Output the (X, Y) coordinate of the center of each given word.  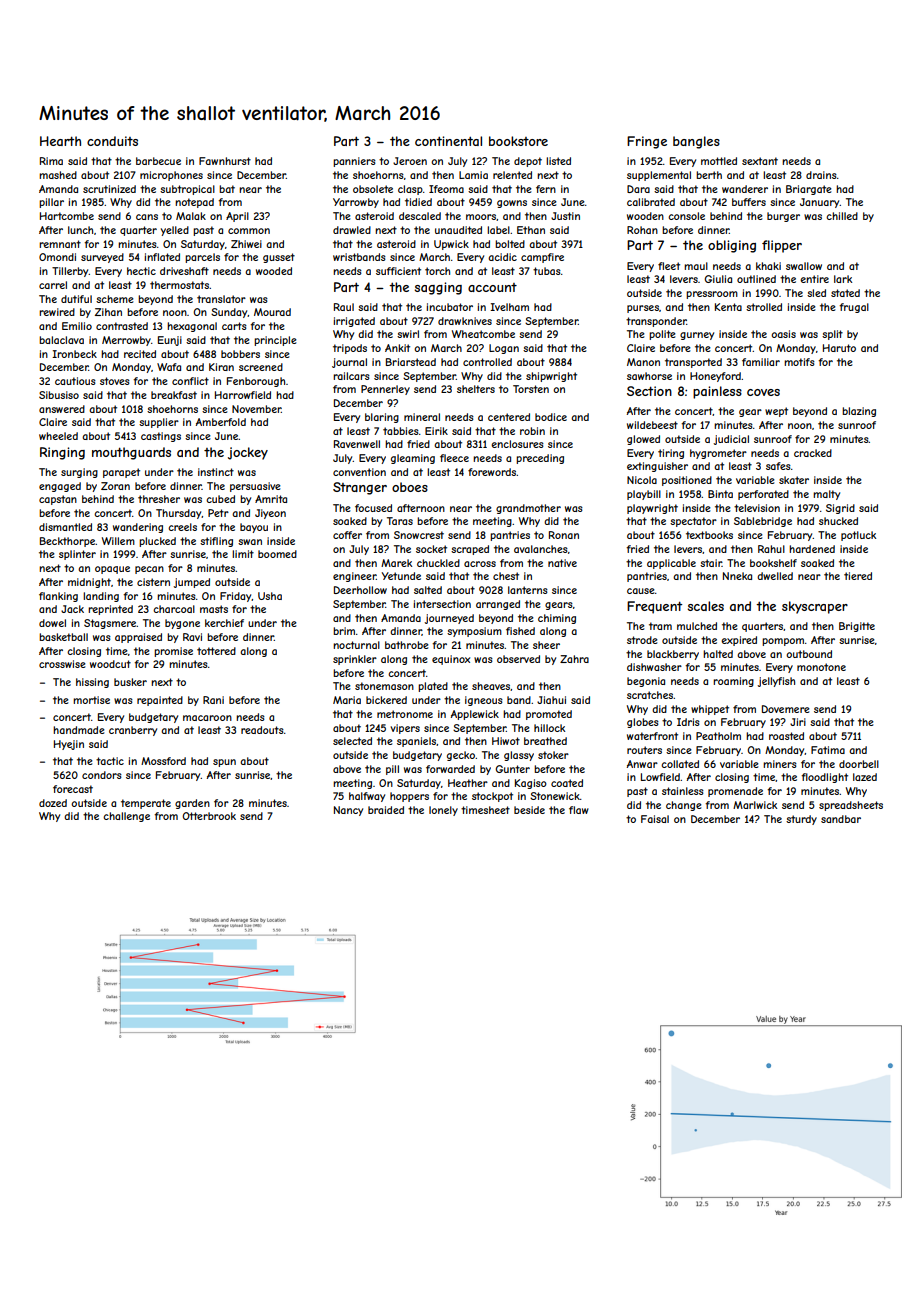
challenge (126, 817)
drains (821, 175)
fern (546, 189)
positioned (687, 481)
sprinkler (355, 660)
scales (706, 606)
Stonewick (555, 796)
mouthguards (131, 453)
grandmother (528, 509)
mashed (58, 175)
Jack (72, 609)
